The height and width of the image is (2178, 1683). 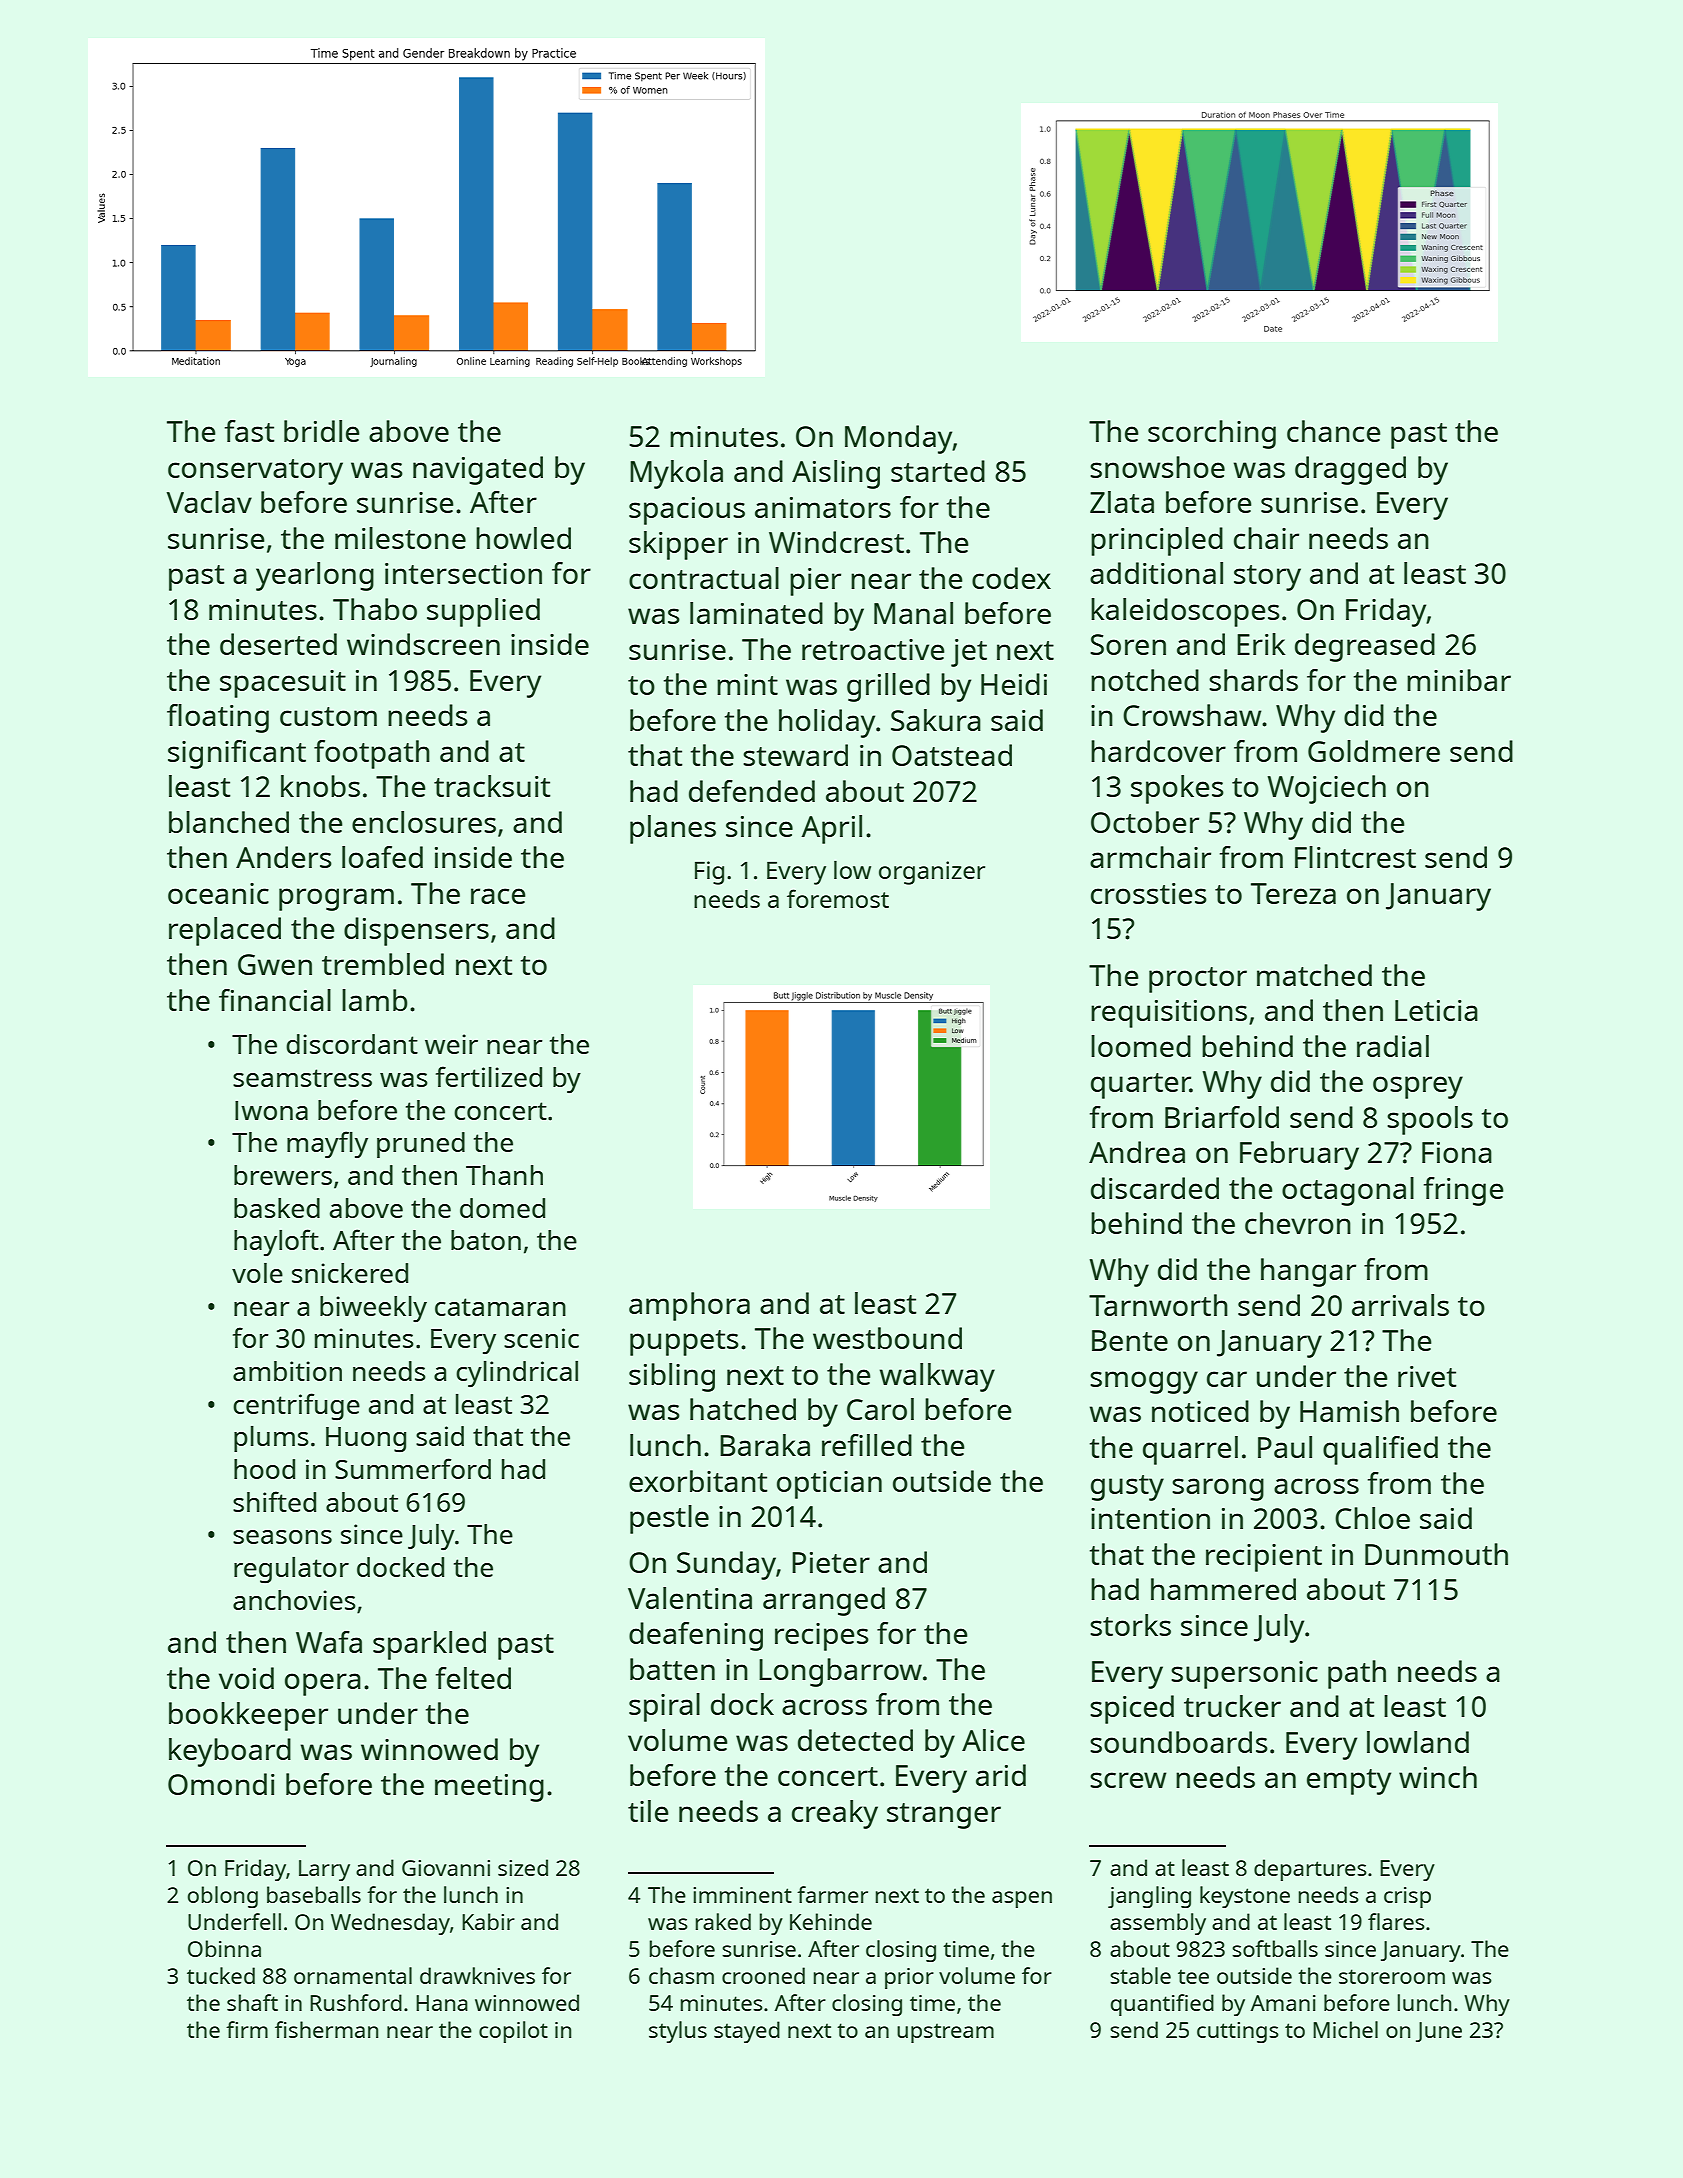 What do you see at coordinates (287, 1371) in the image?
I see `ambition` at bounding box center [287, 1371].
